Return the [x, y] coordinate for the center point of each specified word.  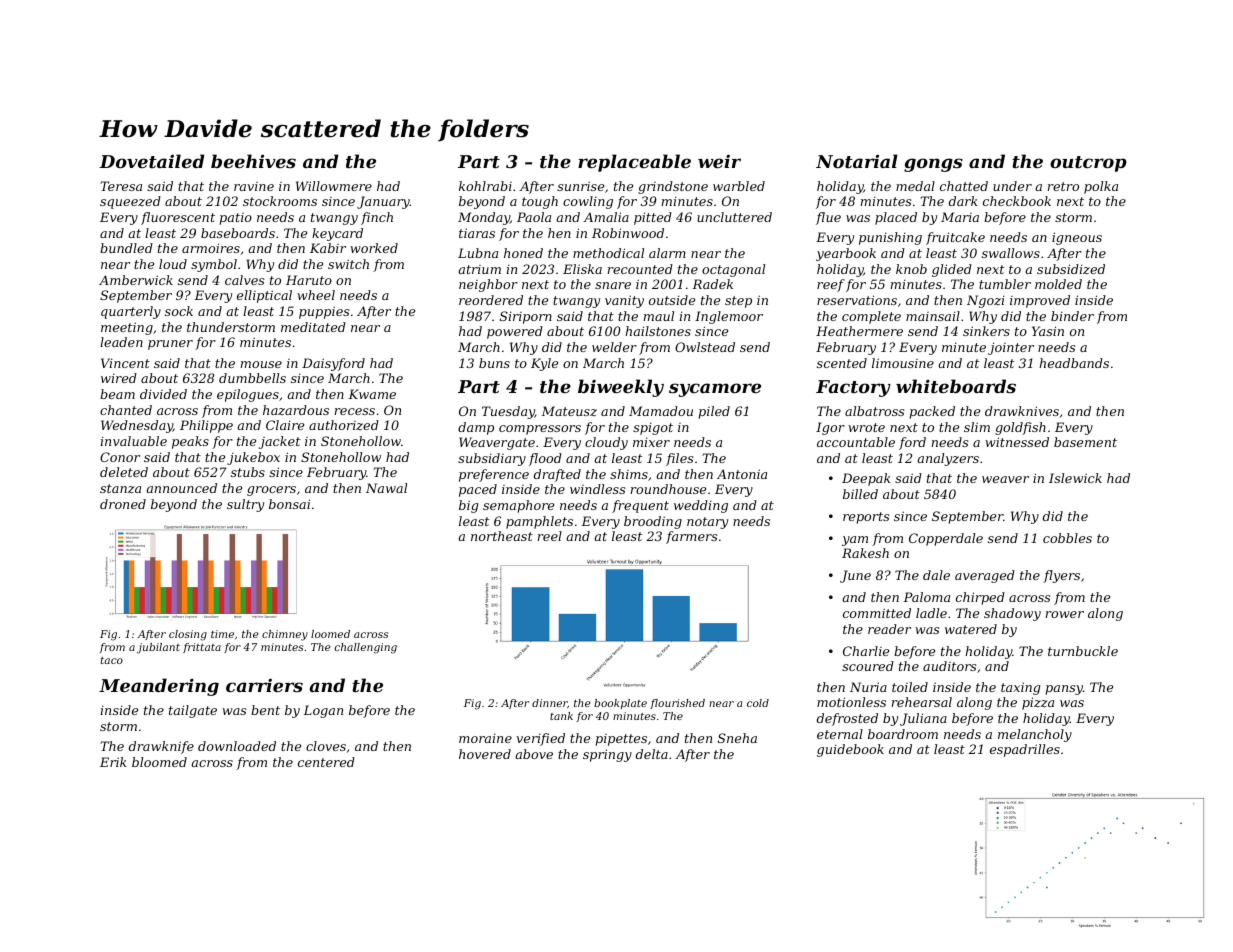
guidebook [850, 750]
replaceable [634, 163]
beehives [253, 161]
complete [871, 317]
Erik [113, 762]
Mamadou [661, 411]
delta [652, 754]
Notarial [857, 161]
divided [163, 394]
